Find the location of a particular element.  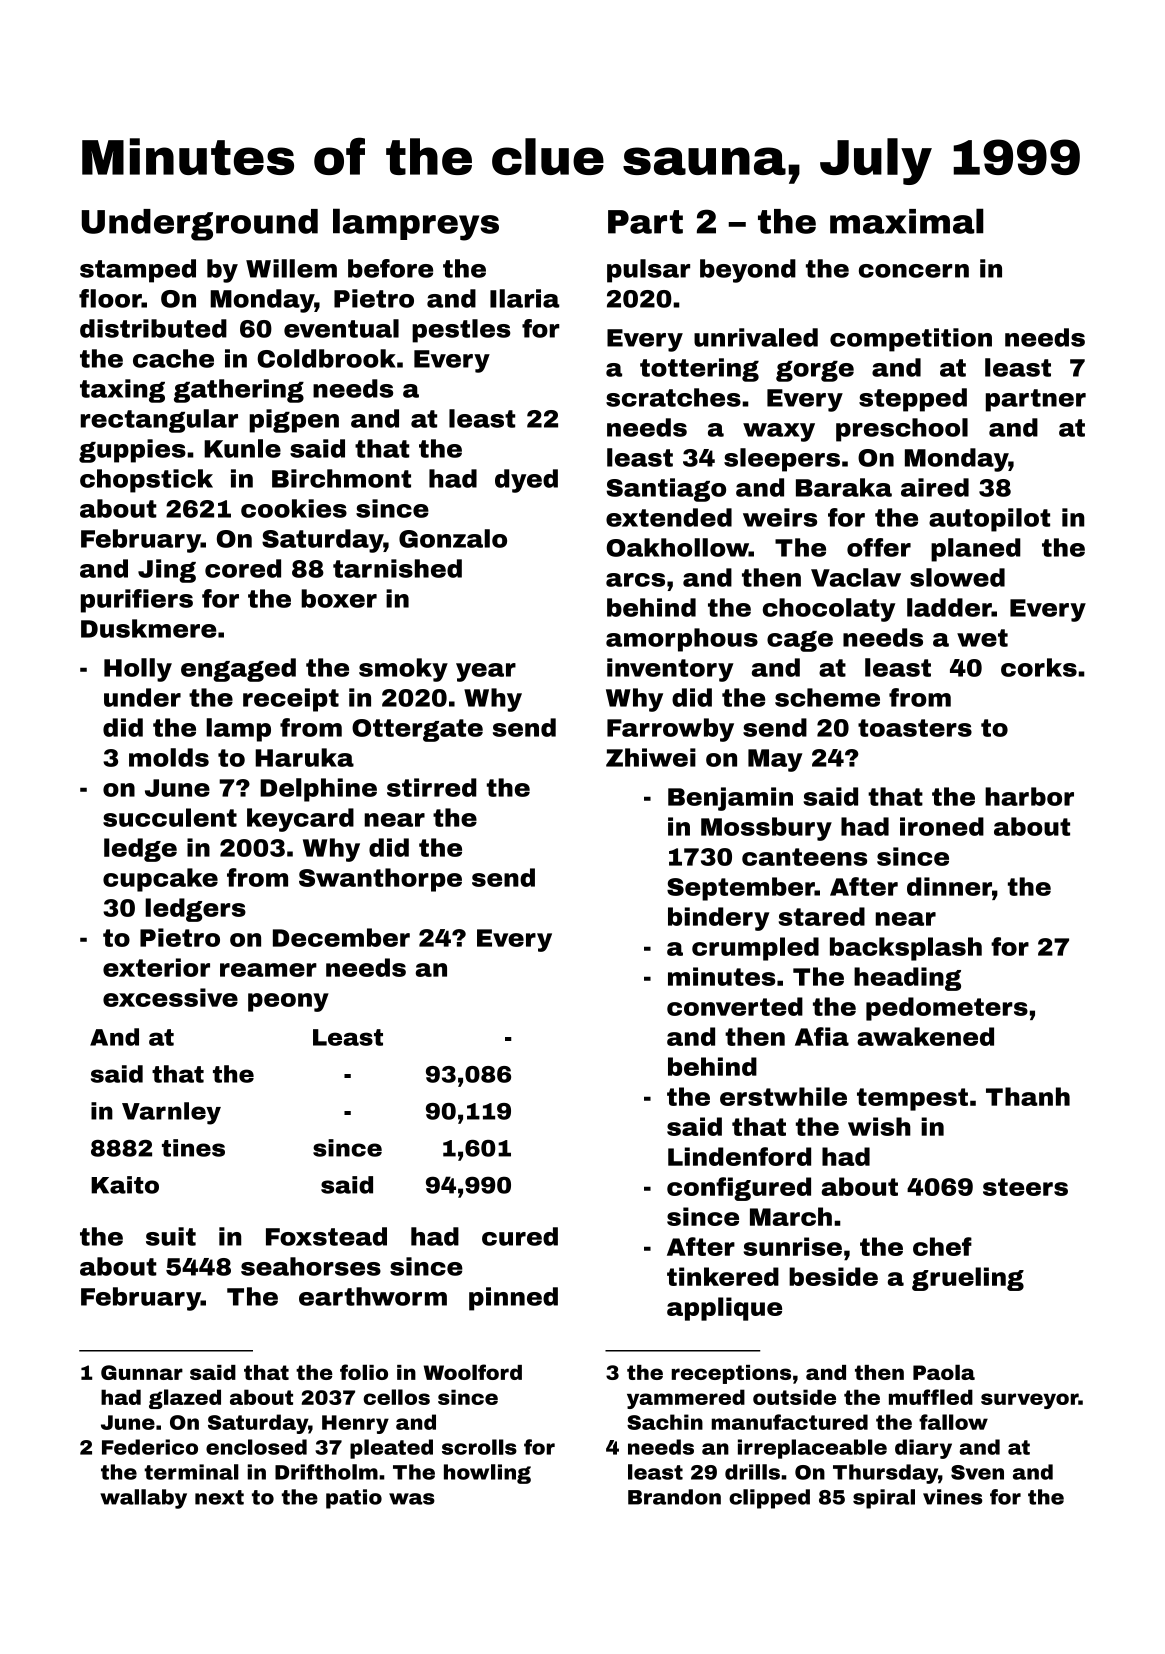

Swanthorpe is located at coordinates (380, 880).
